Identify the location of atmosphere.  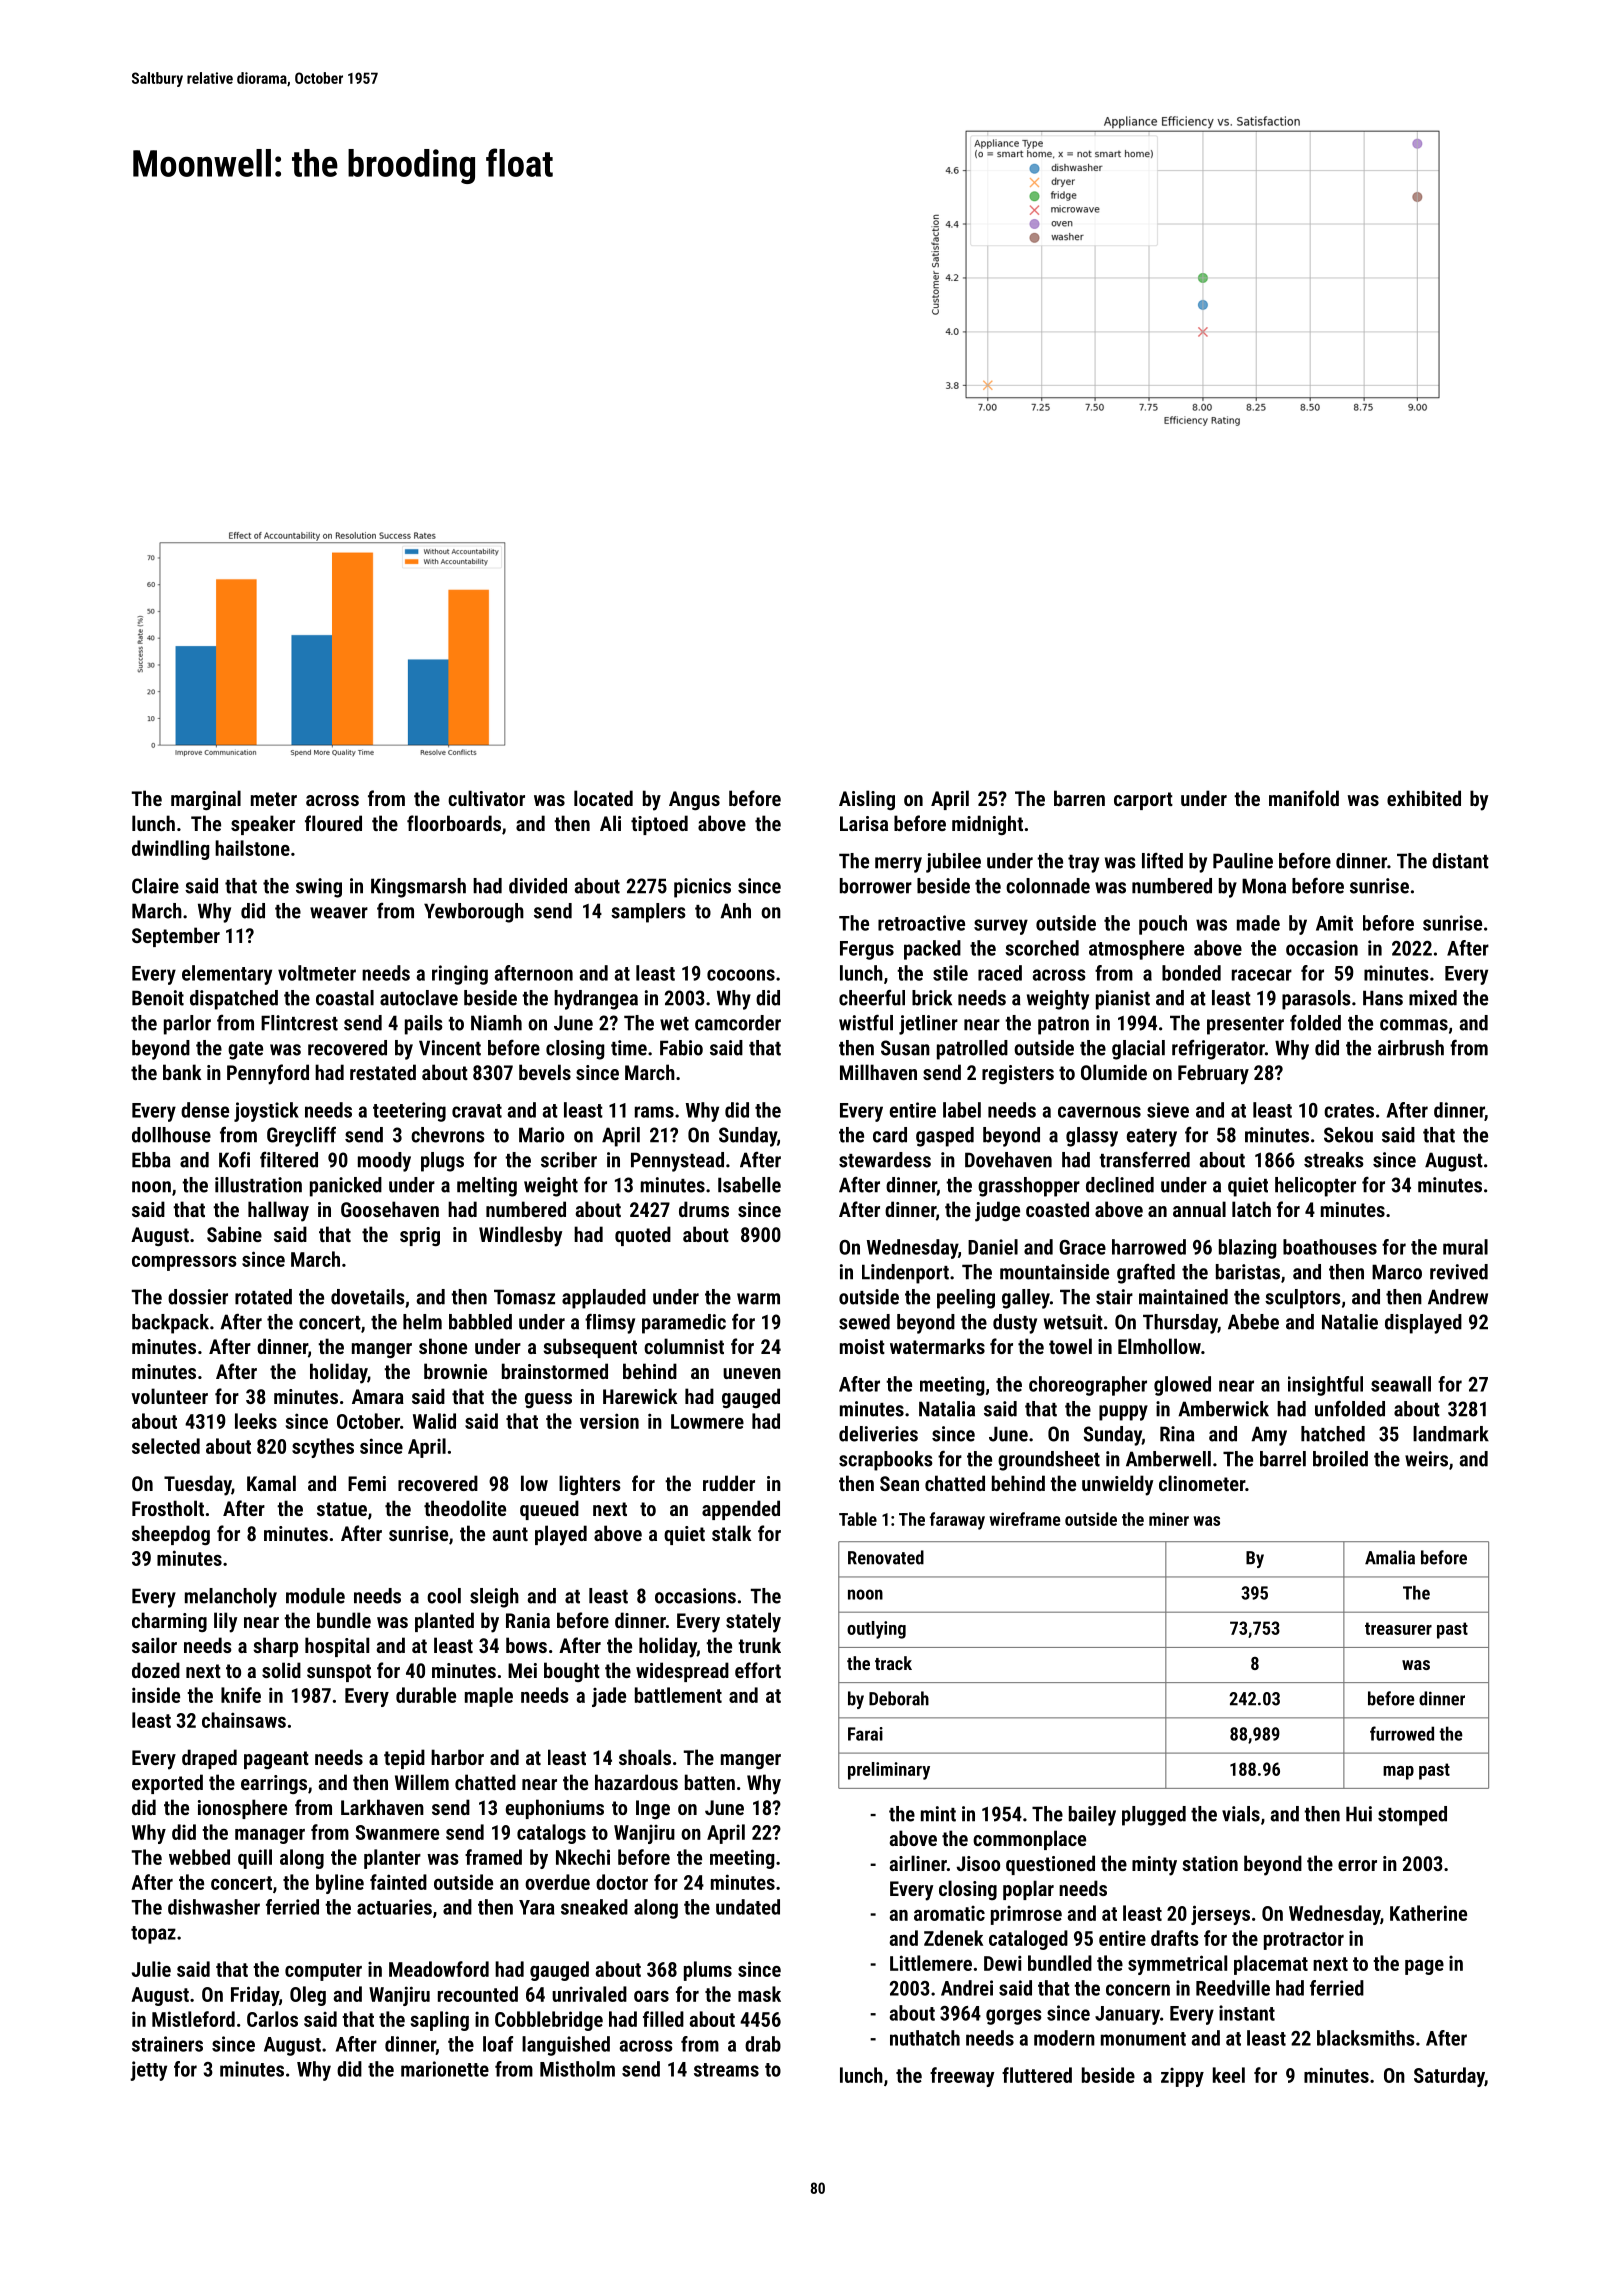
(1136, 950).
